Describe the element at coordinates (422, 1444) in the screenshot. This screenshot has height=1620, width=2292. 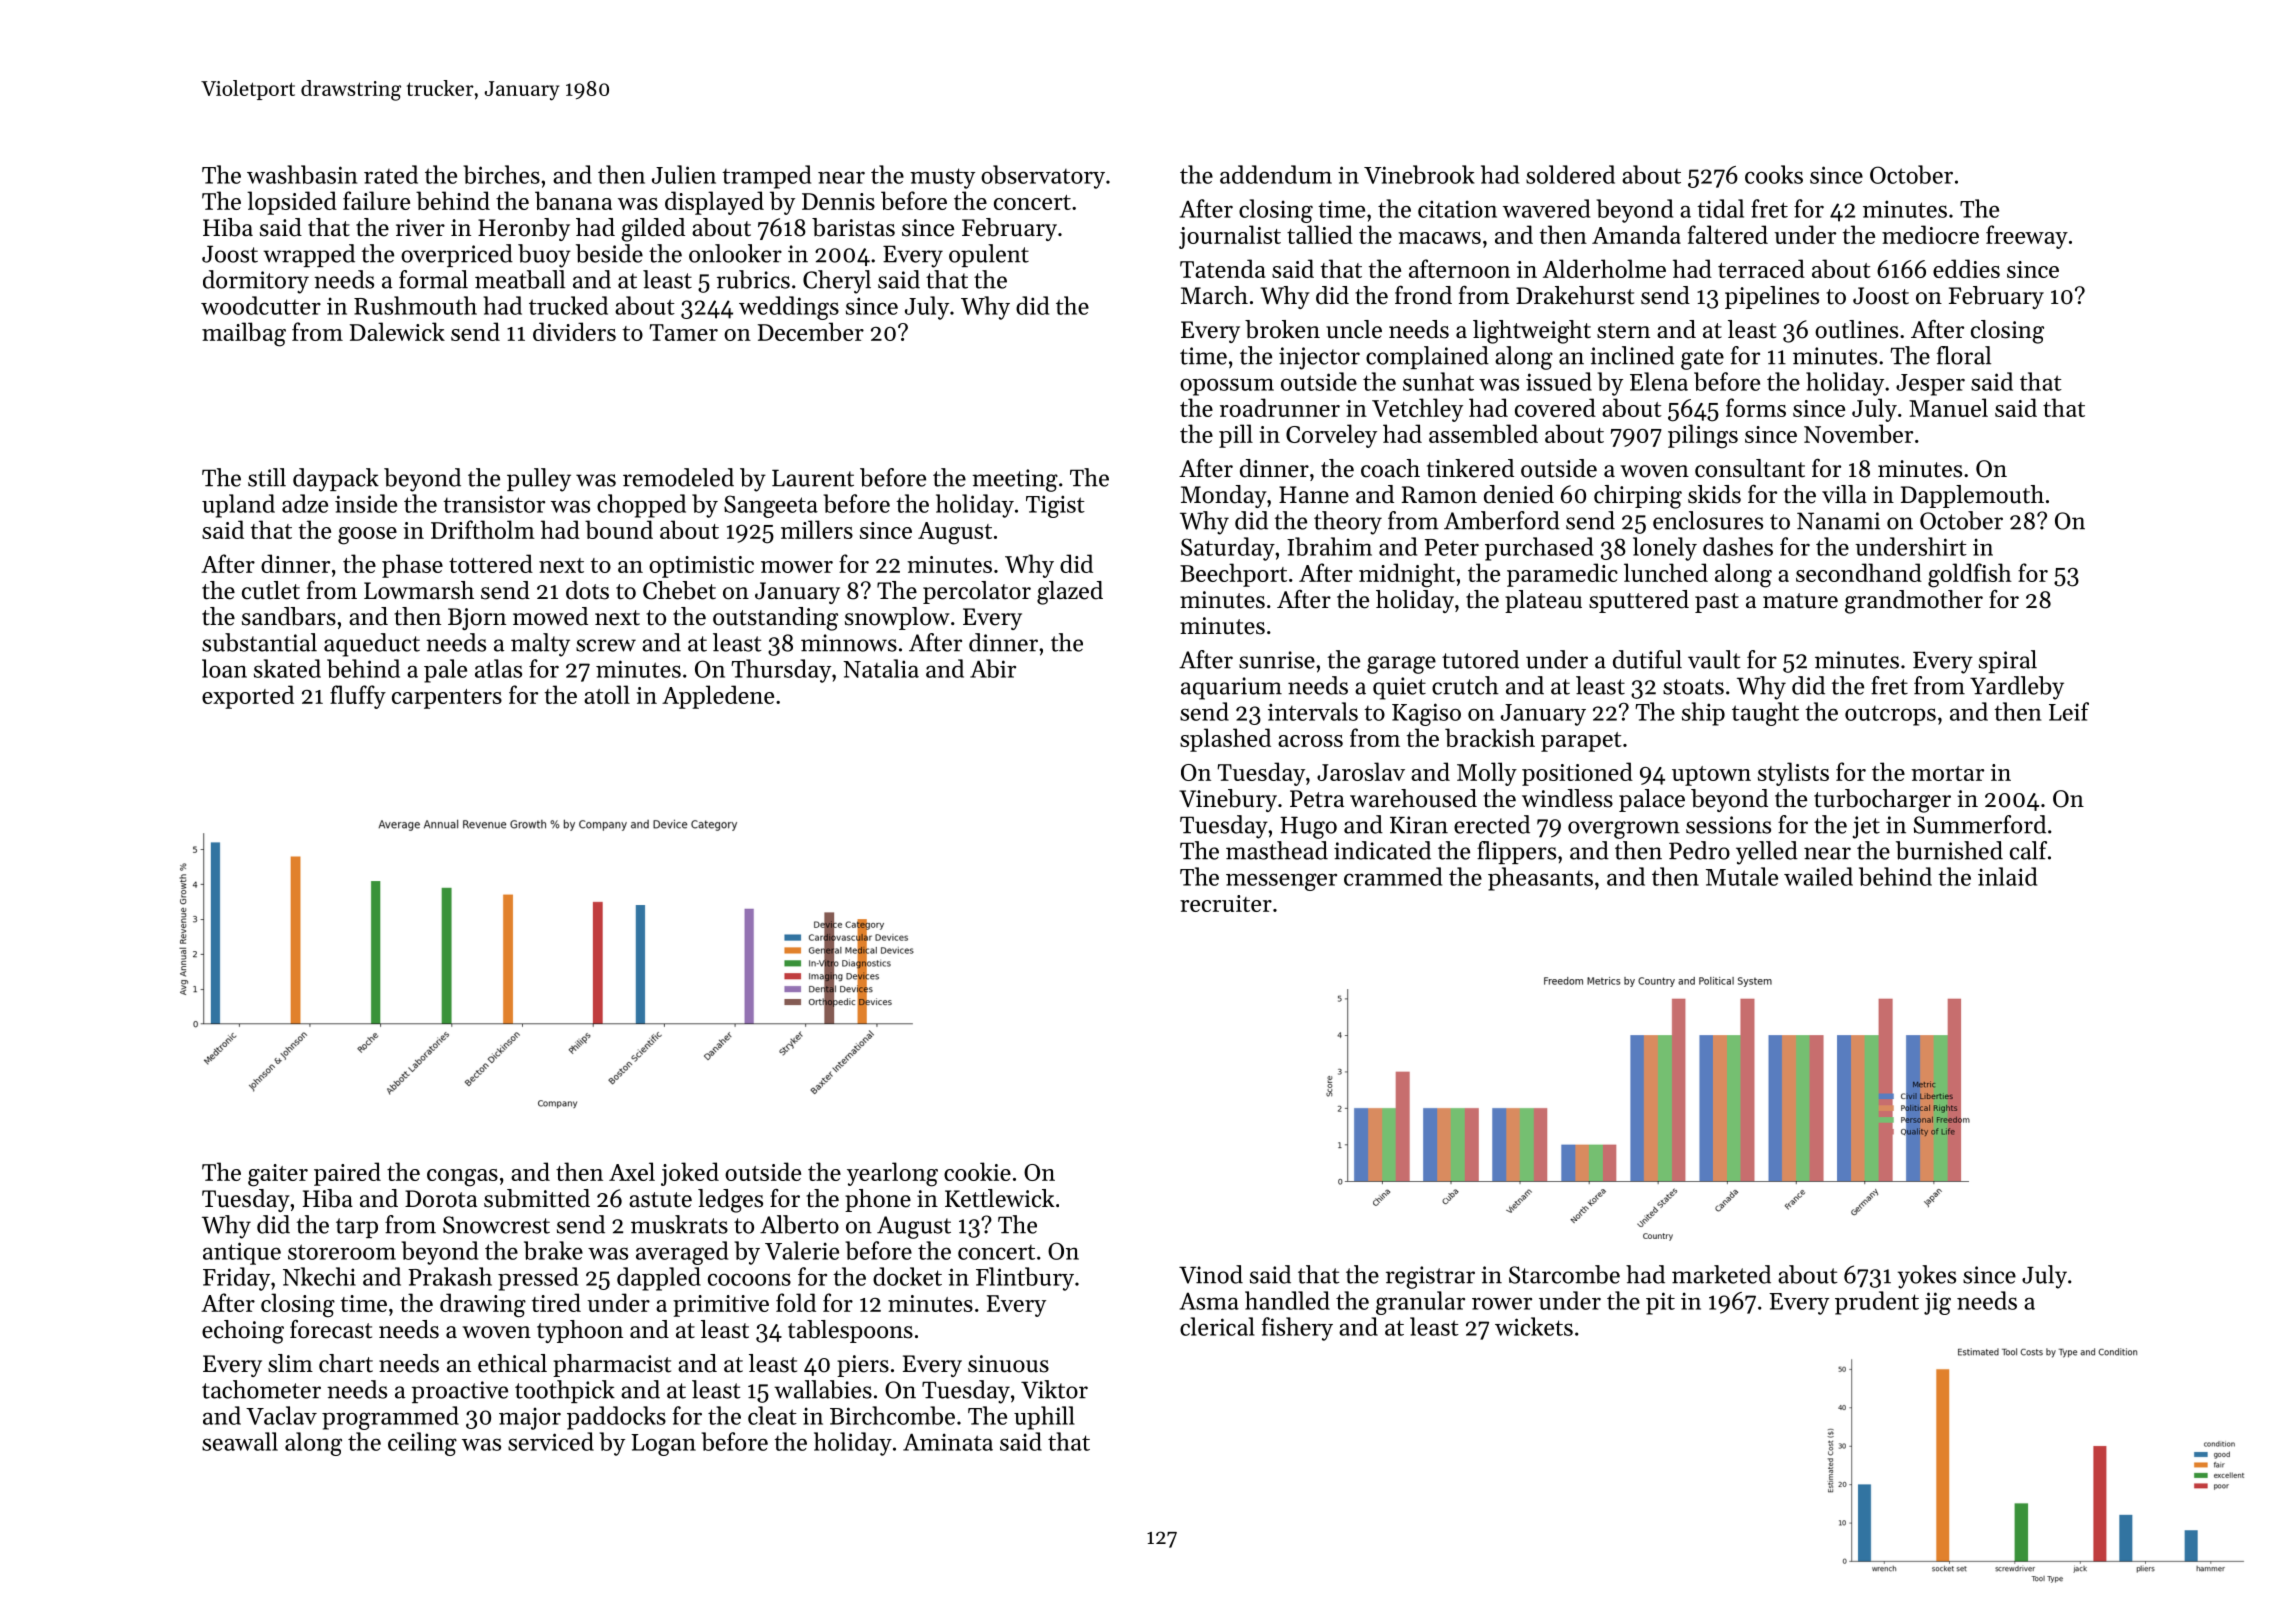
I see `ceiling` at that location.
